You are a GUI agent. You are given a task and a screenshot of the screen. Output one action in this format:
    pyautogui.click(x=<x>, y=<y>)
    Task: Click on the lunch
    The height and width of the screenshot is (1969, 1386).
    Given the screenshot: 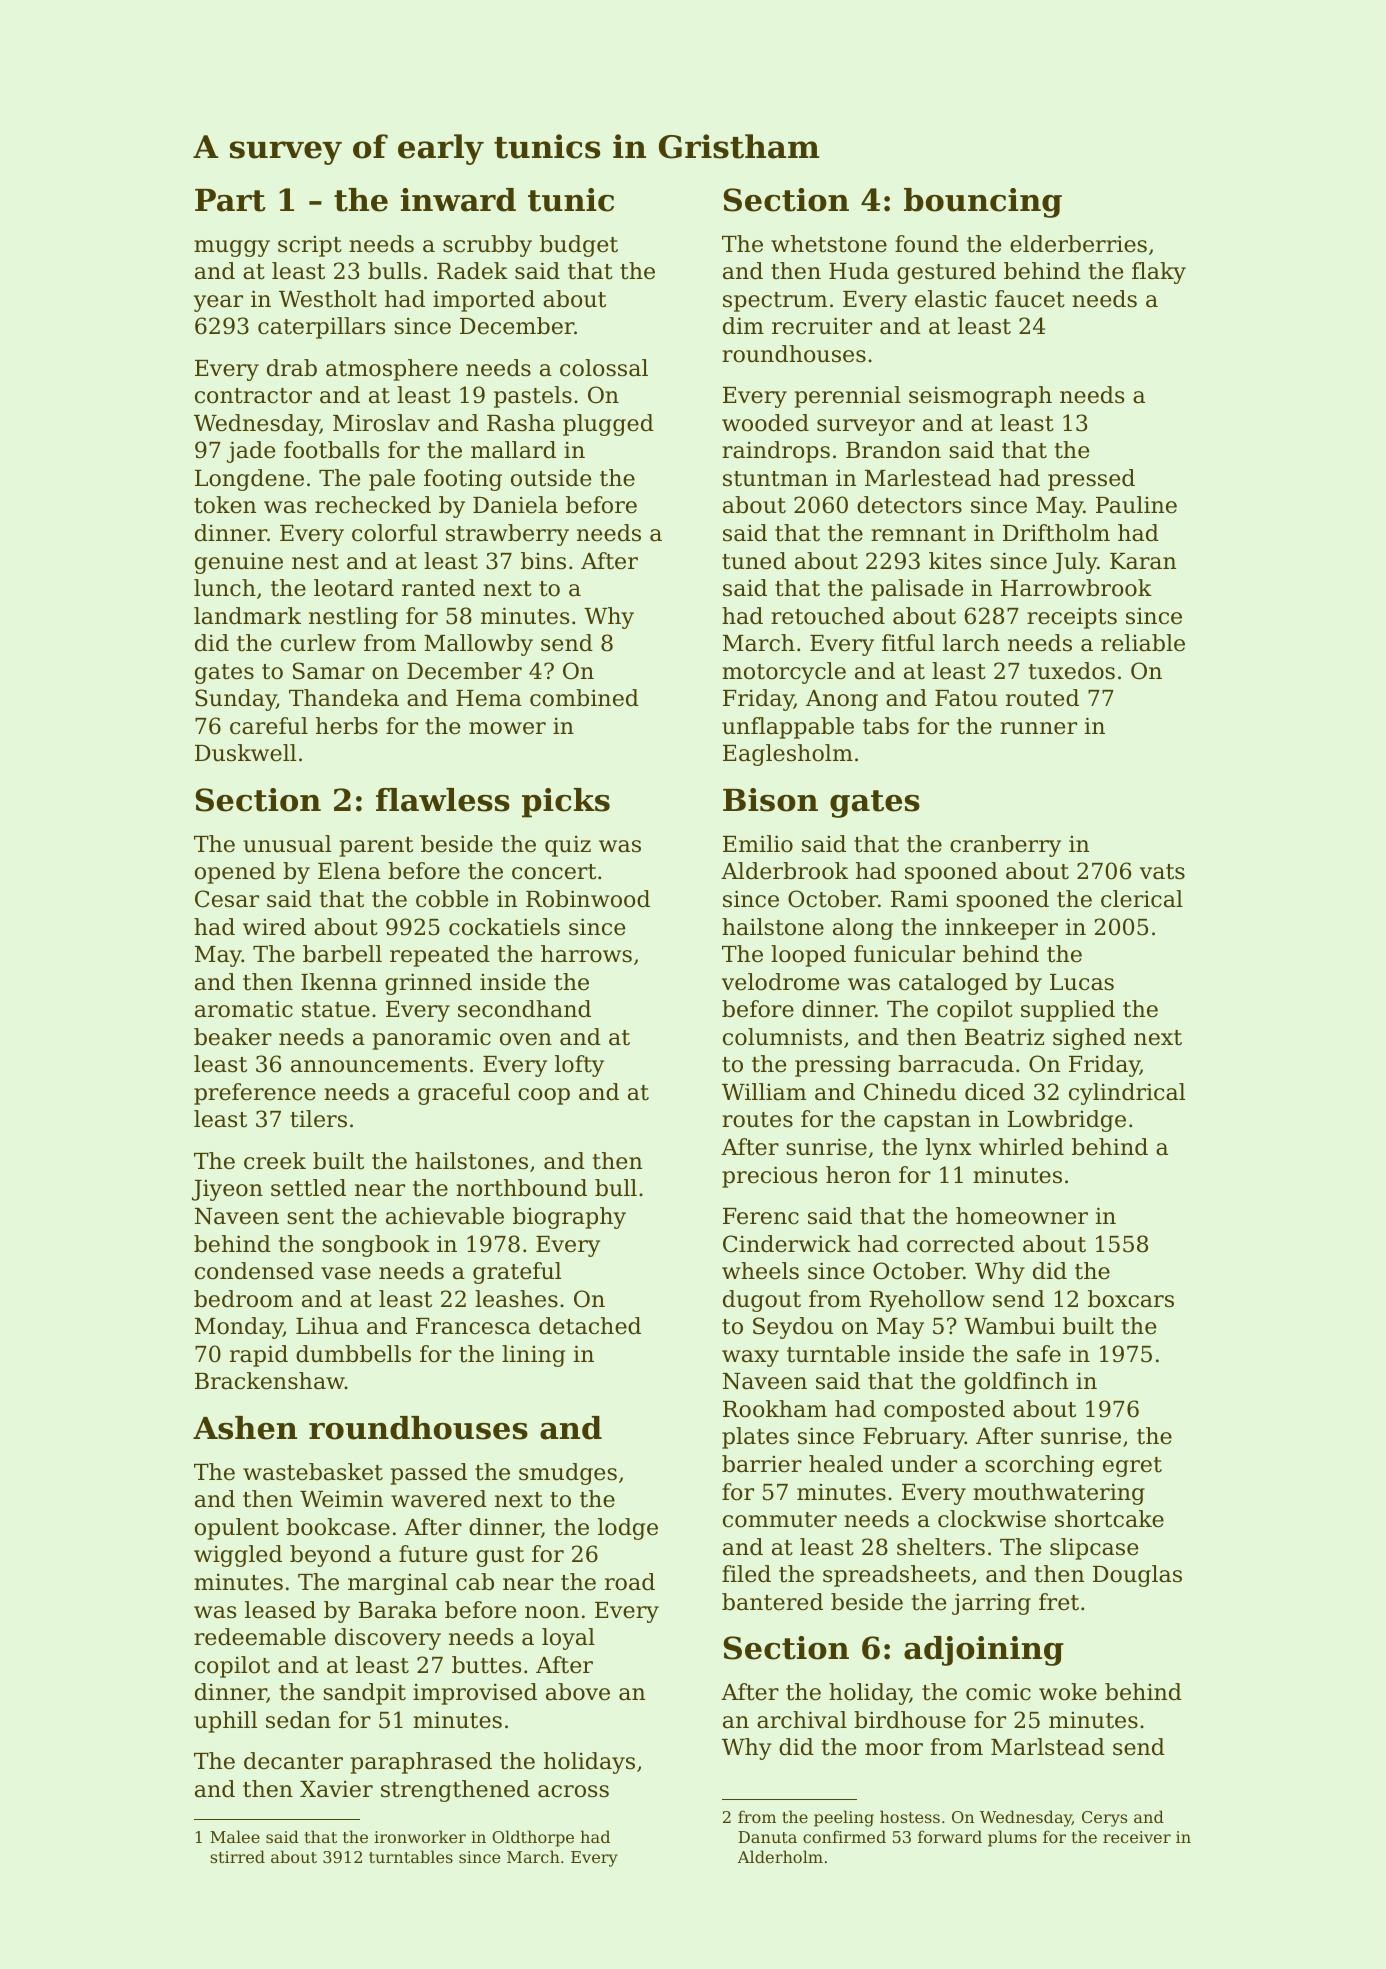 What is the action you would take?
    pyautogui.click(x=225, y=588)
